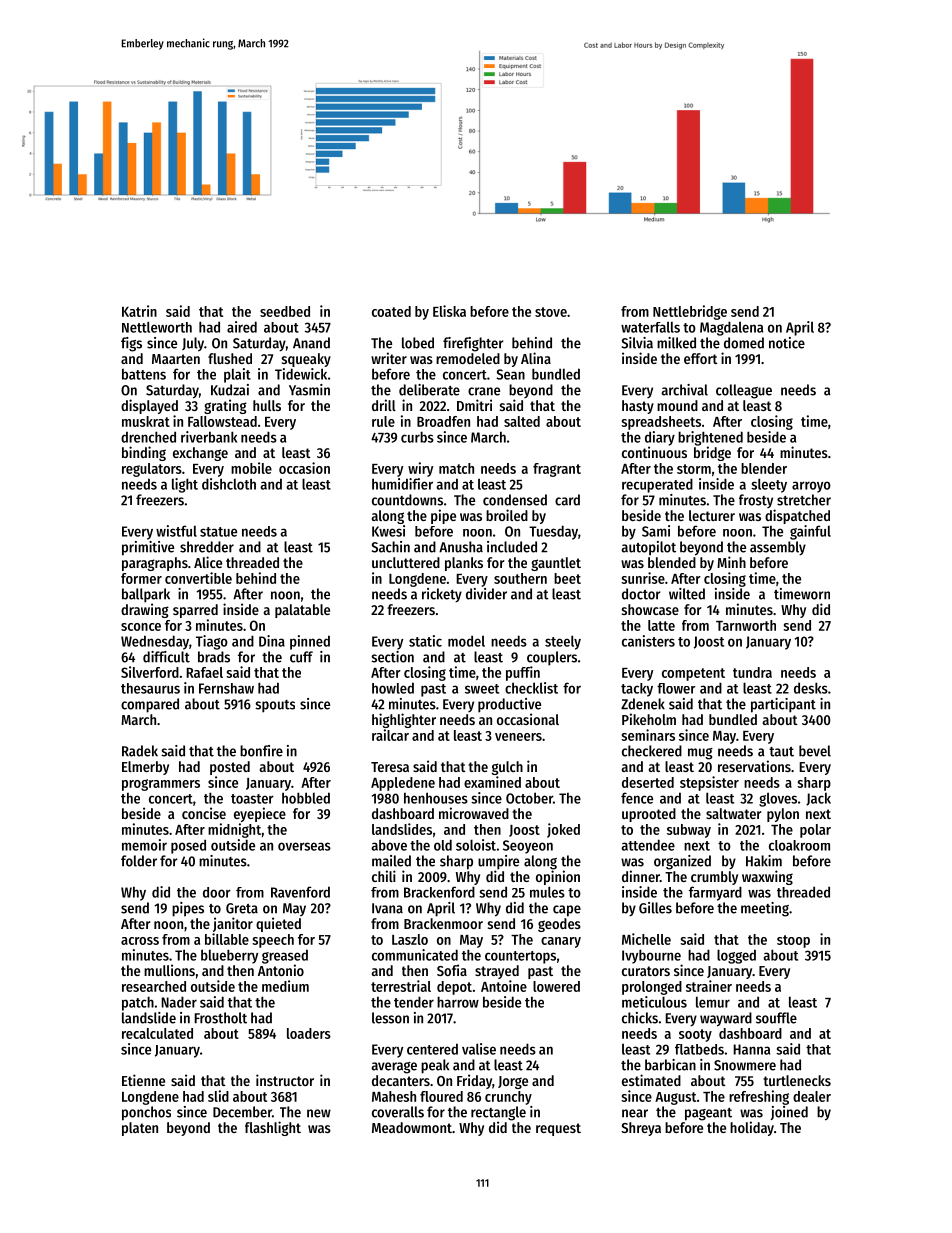  I want to click on lowered, so click(556, 986).
